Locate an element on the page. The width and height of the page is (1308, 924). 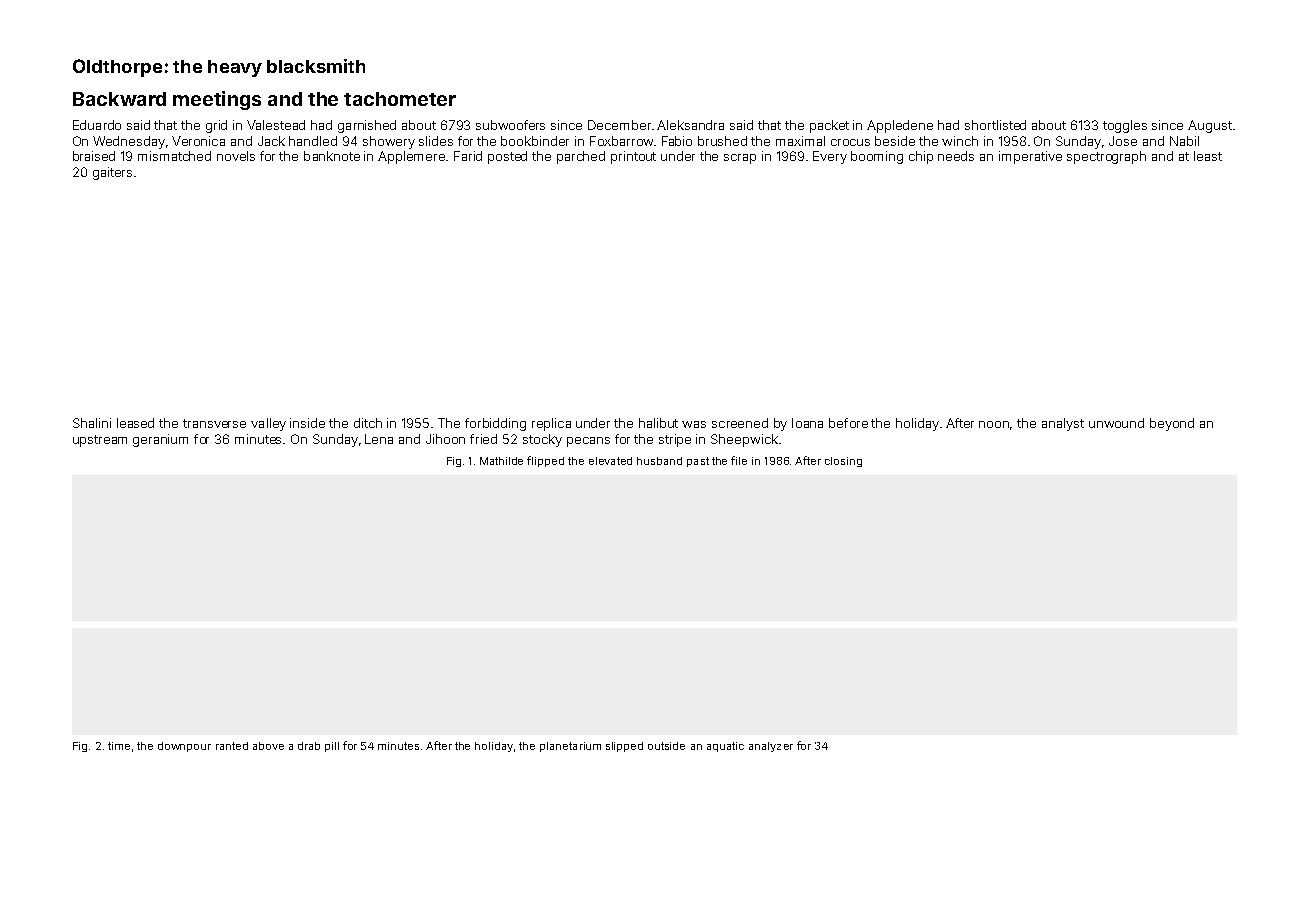
closing is located at coordinates (843, 462).
